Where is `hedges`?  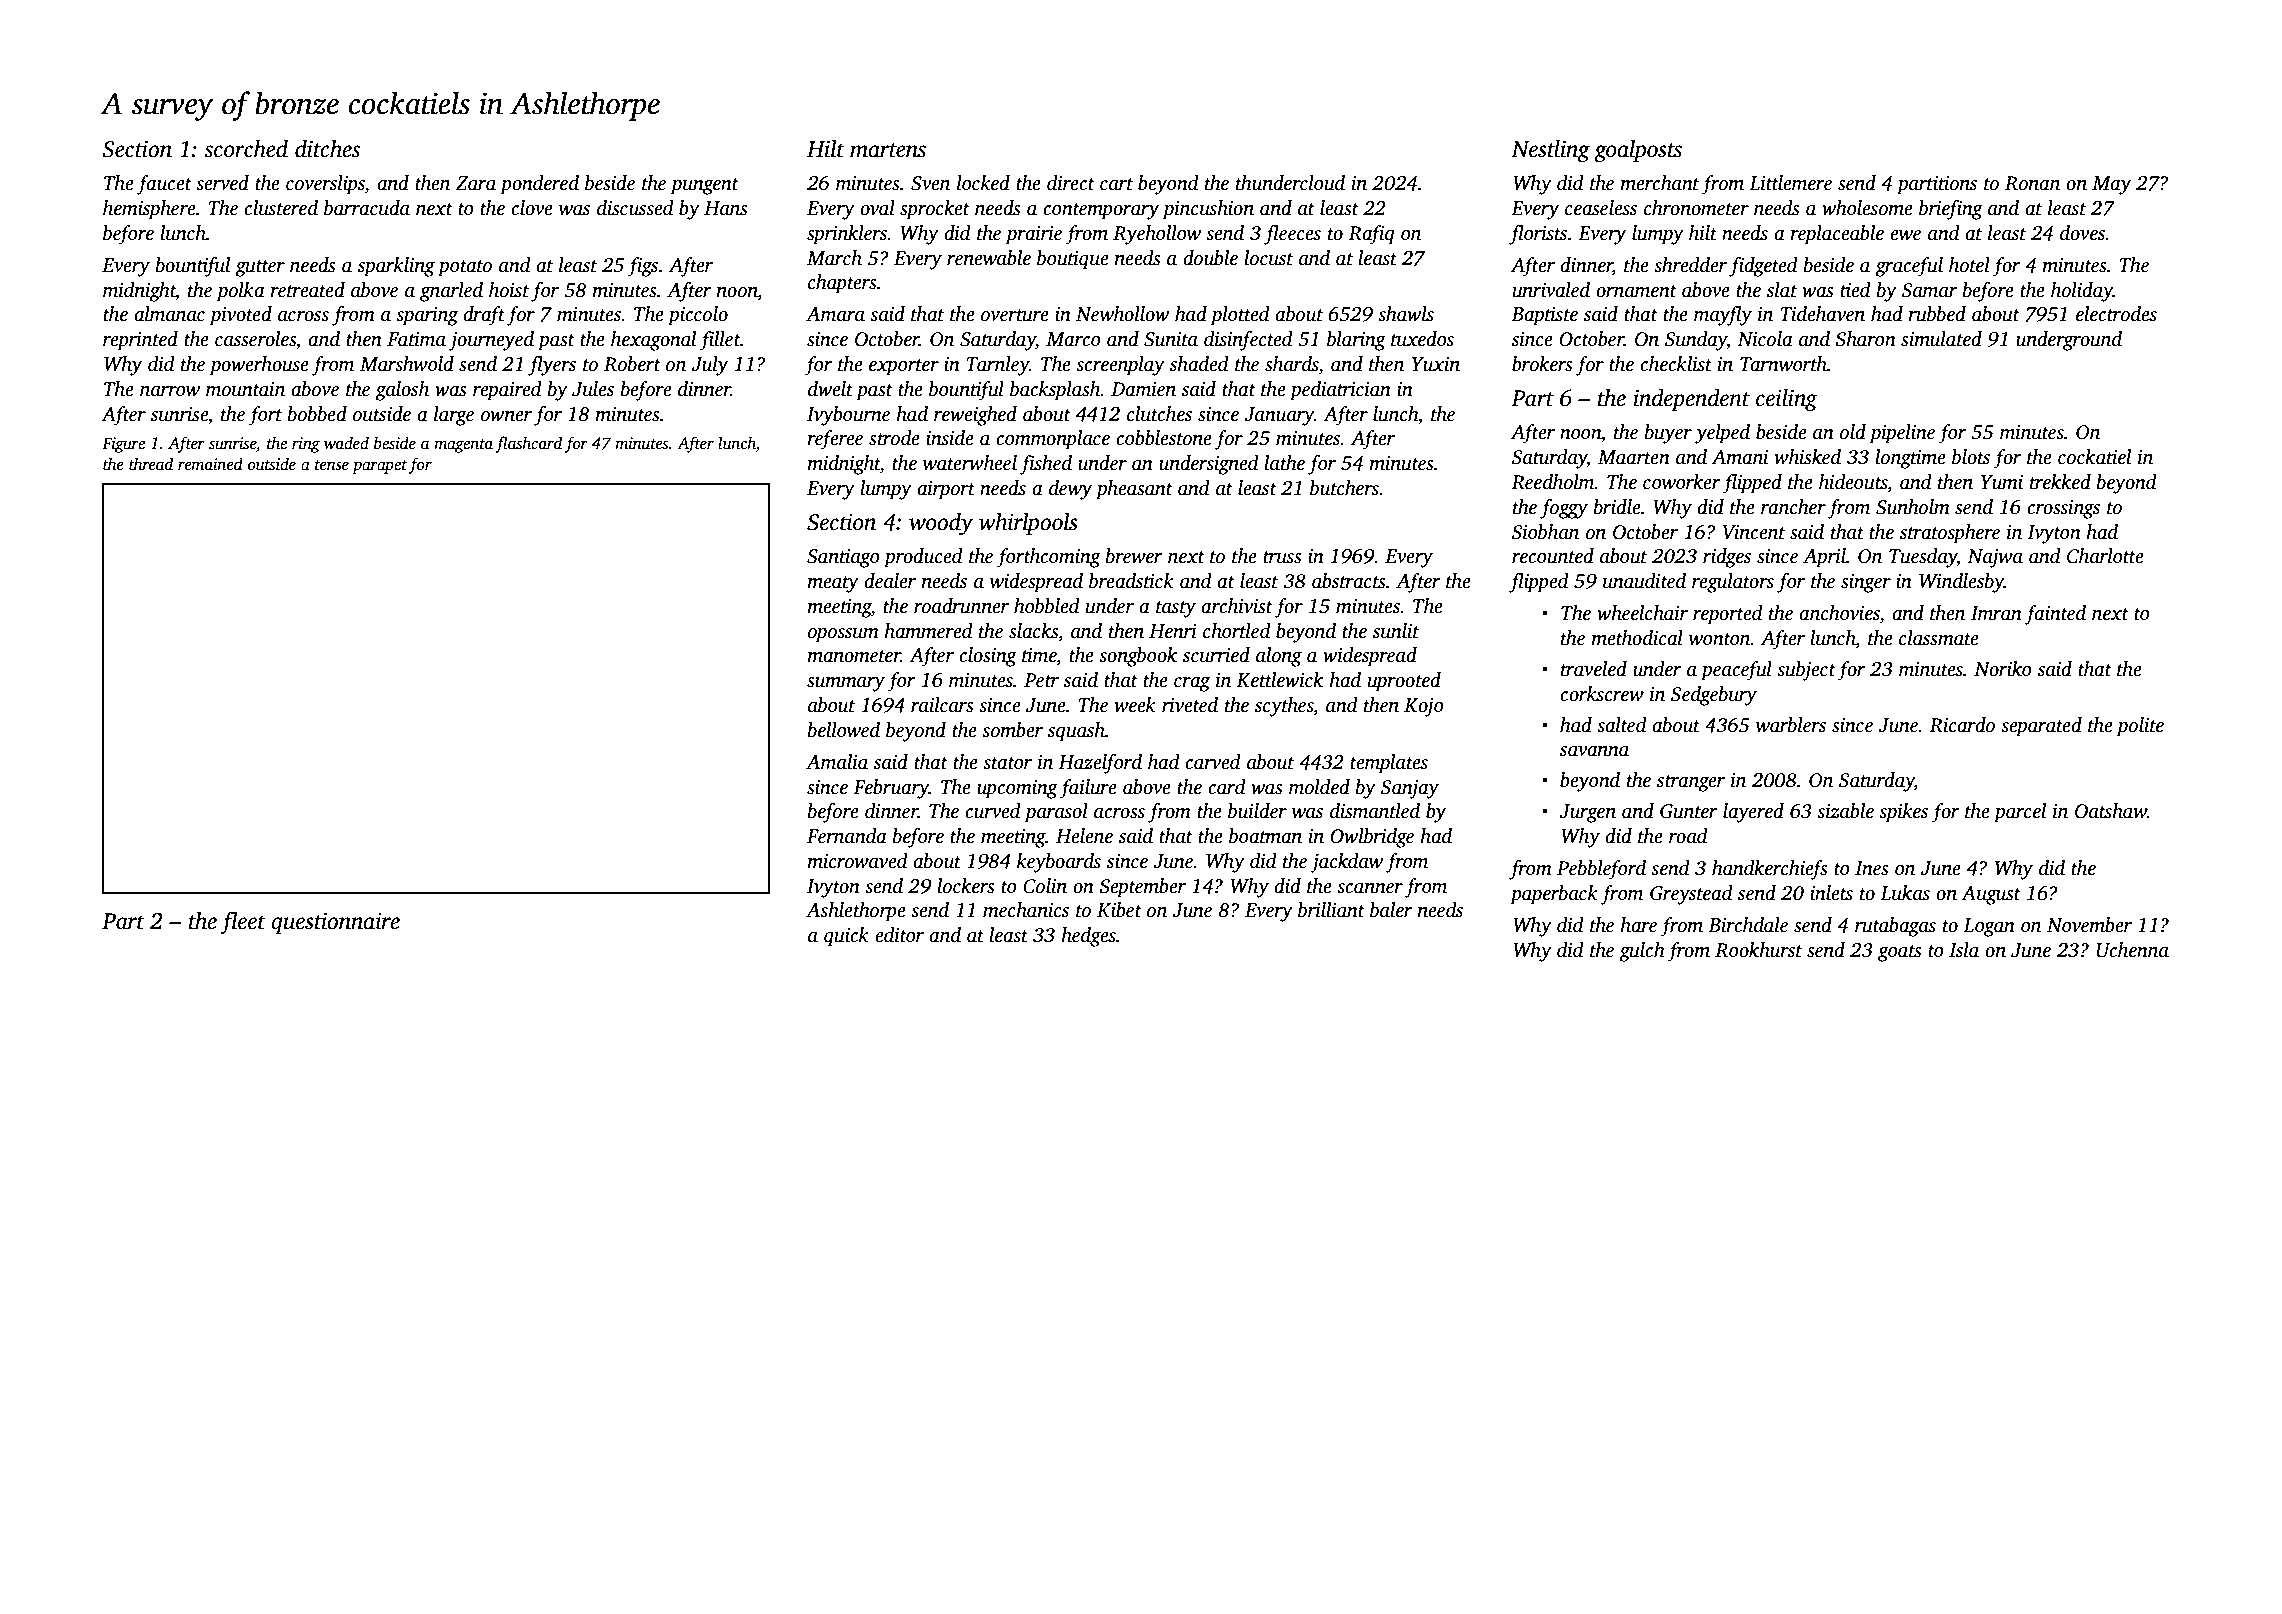
hedges is located at coordinates (1088, 937).
